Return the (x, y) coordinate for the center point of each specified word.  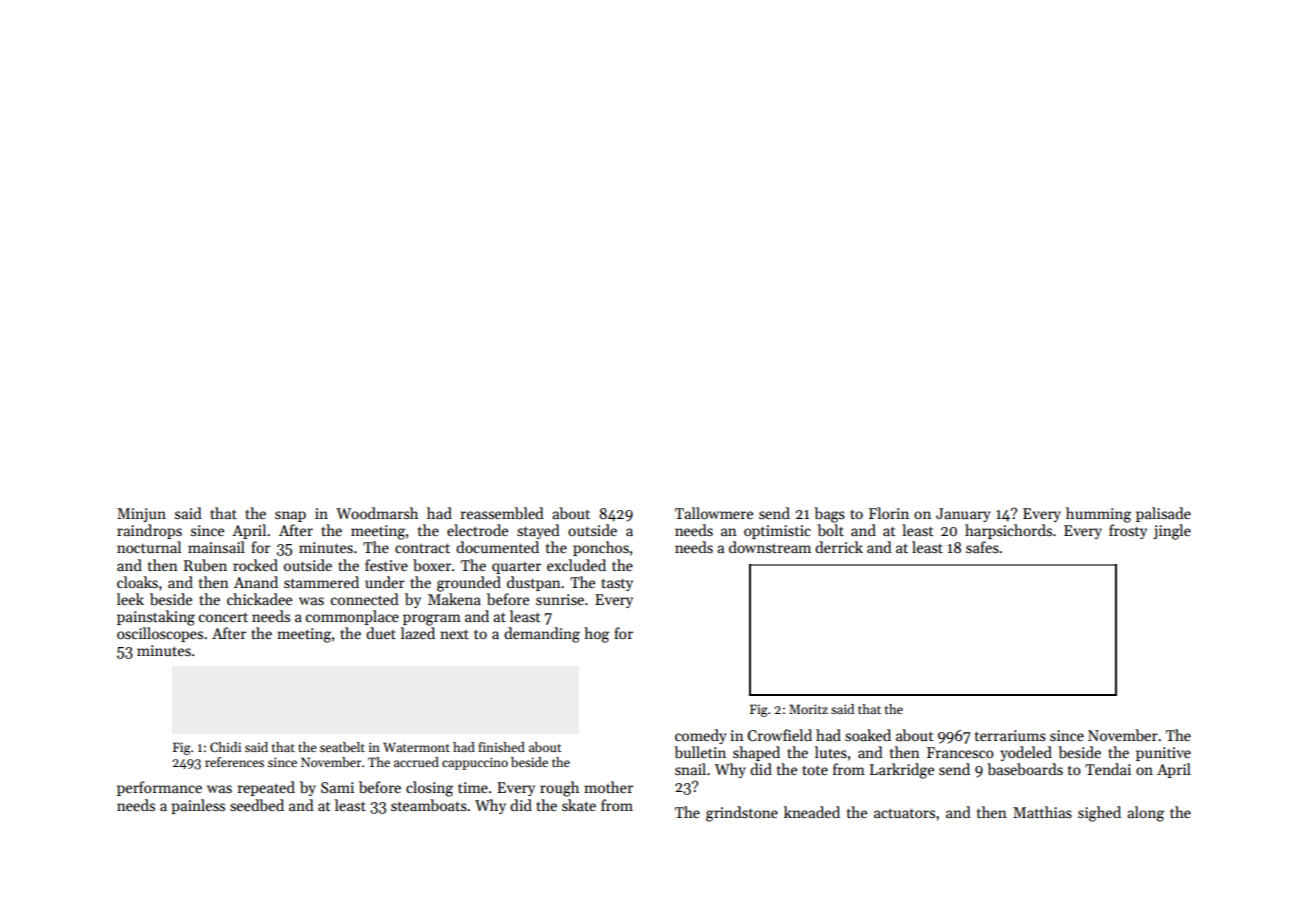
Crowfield (779, 735)
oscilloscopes (160, 634)
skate (579, 805)
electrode (477, 530)
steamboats (429, 805)
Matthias (1042, 812)
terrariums (1010, 735)
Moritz (808, 709)
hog (596, 635)
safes (982, 547)
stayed (538, 531)
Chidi (225, 747)
